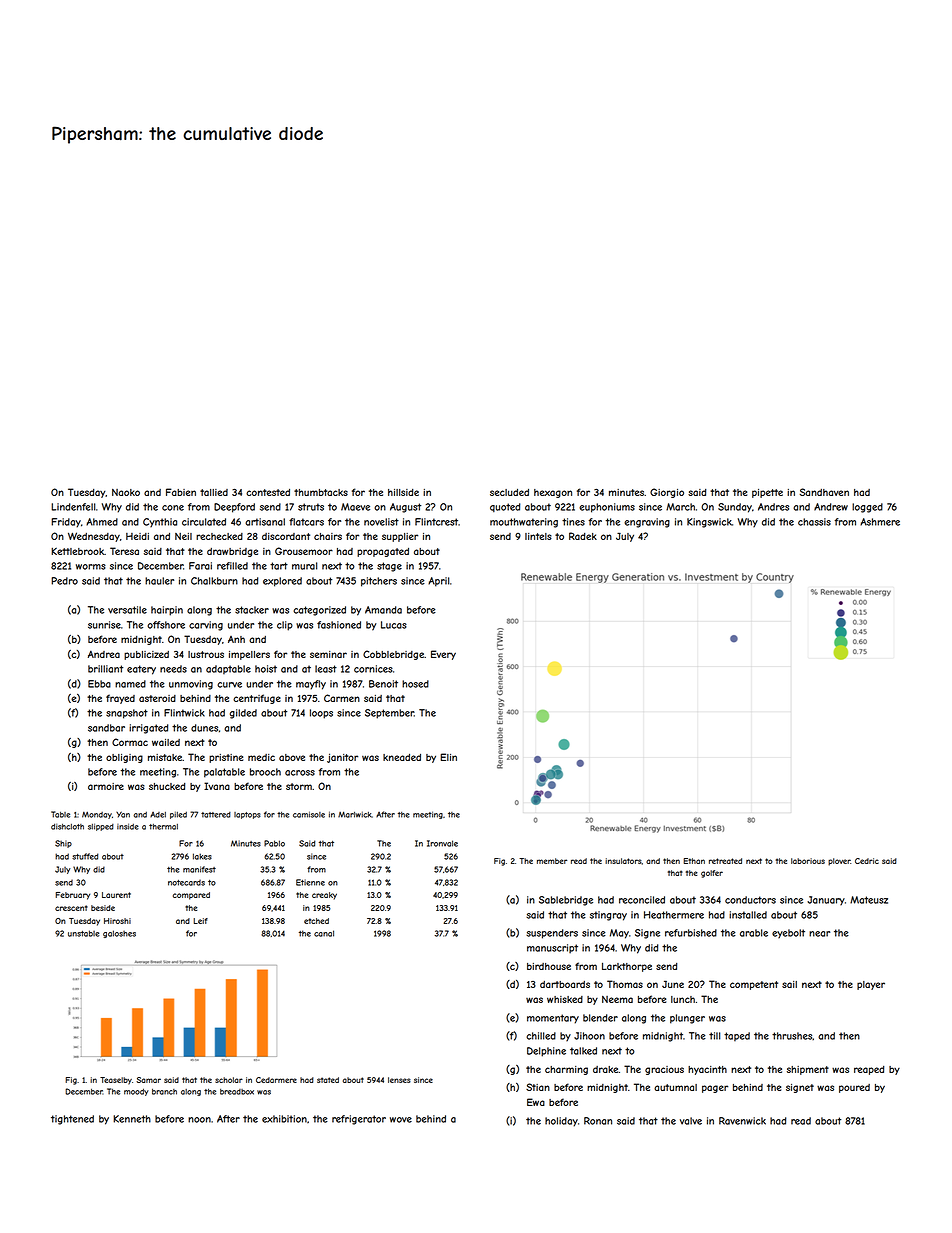 Image resolution: width=952 pixels, height=1233 pixels. What do you see at coordinates (204, 522) in the screenshot?
I see `circulated` at bounding box center [204, 522].
